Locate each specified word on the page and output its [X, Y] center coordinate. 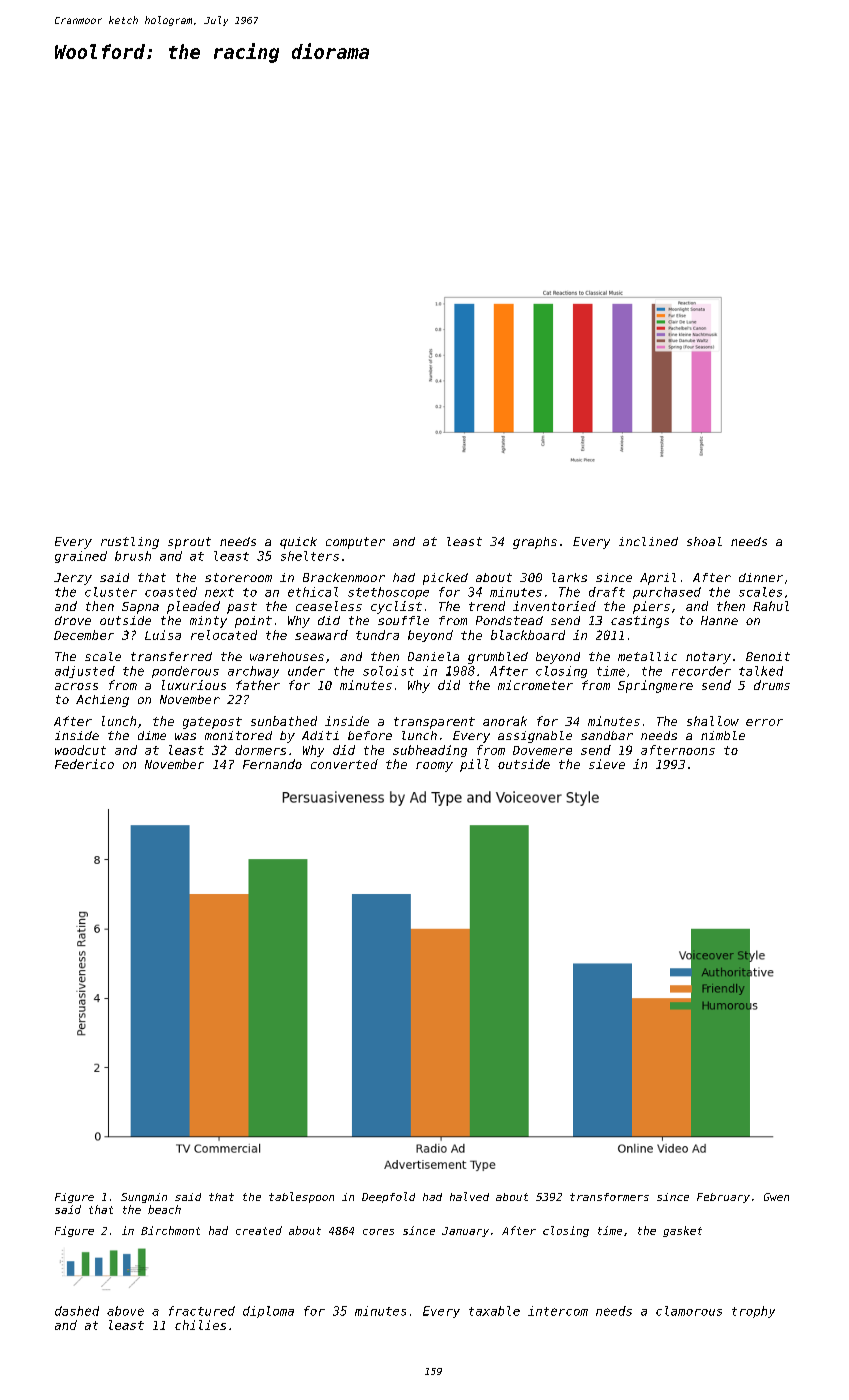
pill [474, 765]
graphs [535, 543]
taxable [494, 1311]
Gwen [776, 1197]
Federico [84, 764]
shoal [704, 541]
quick [298, 543]
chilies [200, 1325]
